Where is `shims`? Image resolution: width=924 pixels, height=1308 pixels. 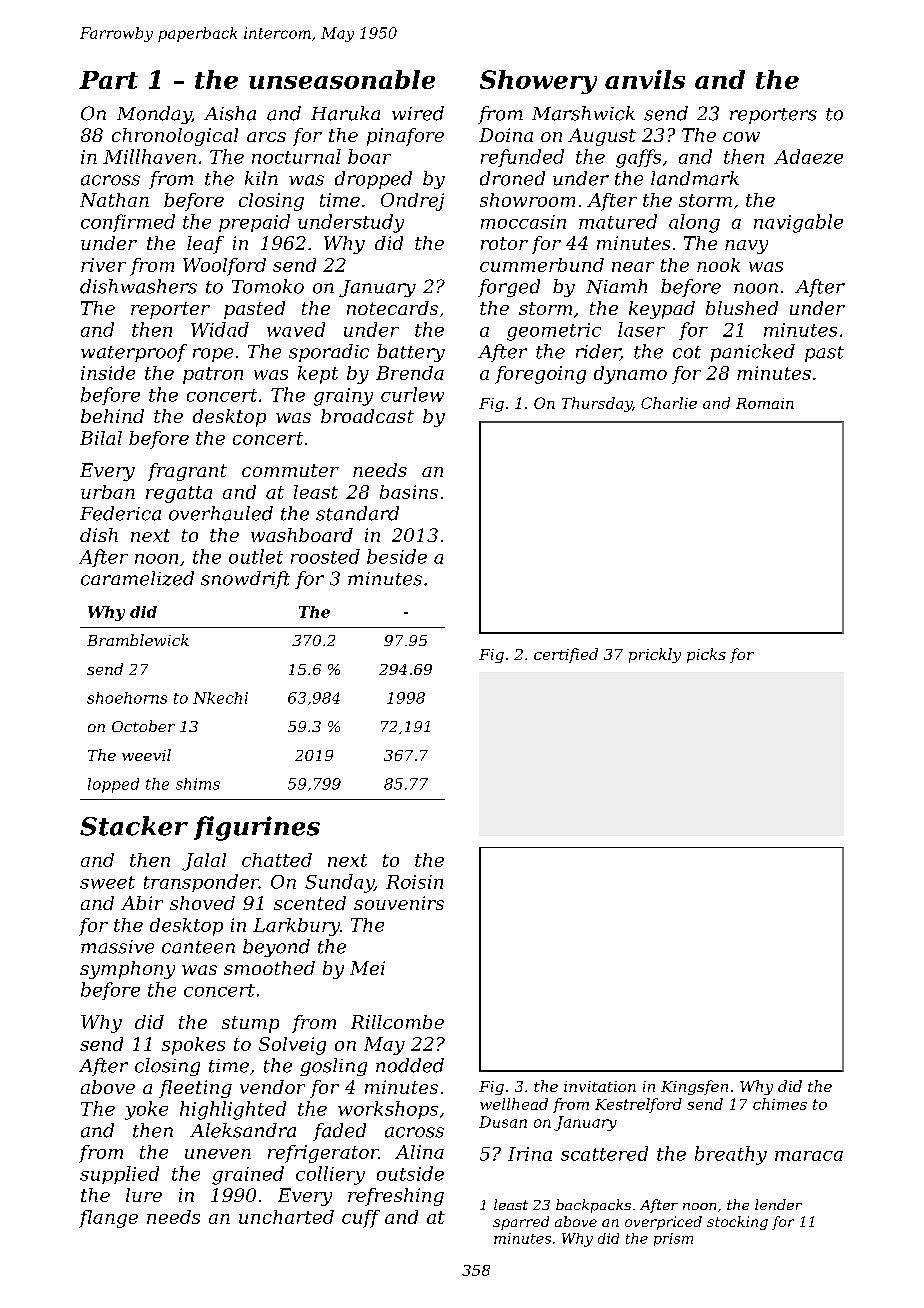 shims is located at coordinates (198, 784).
